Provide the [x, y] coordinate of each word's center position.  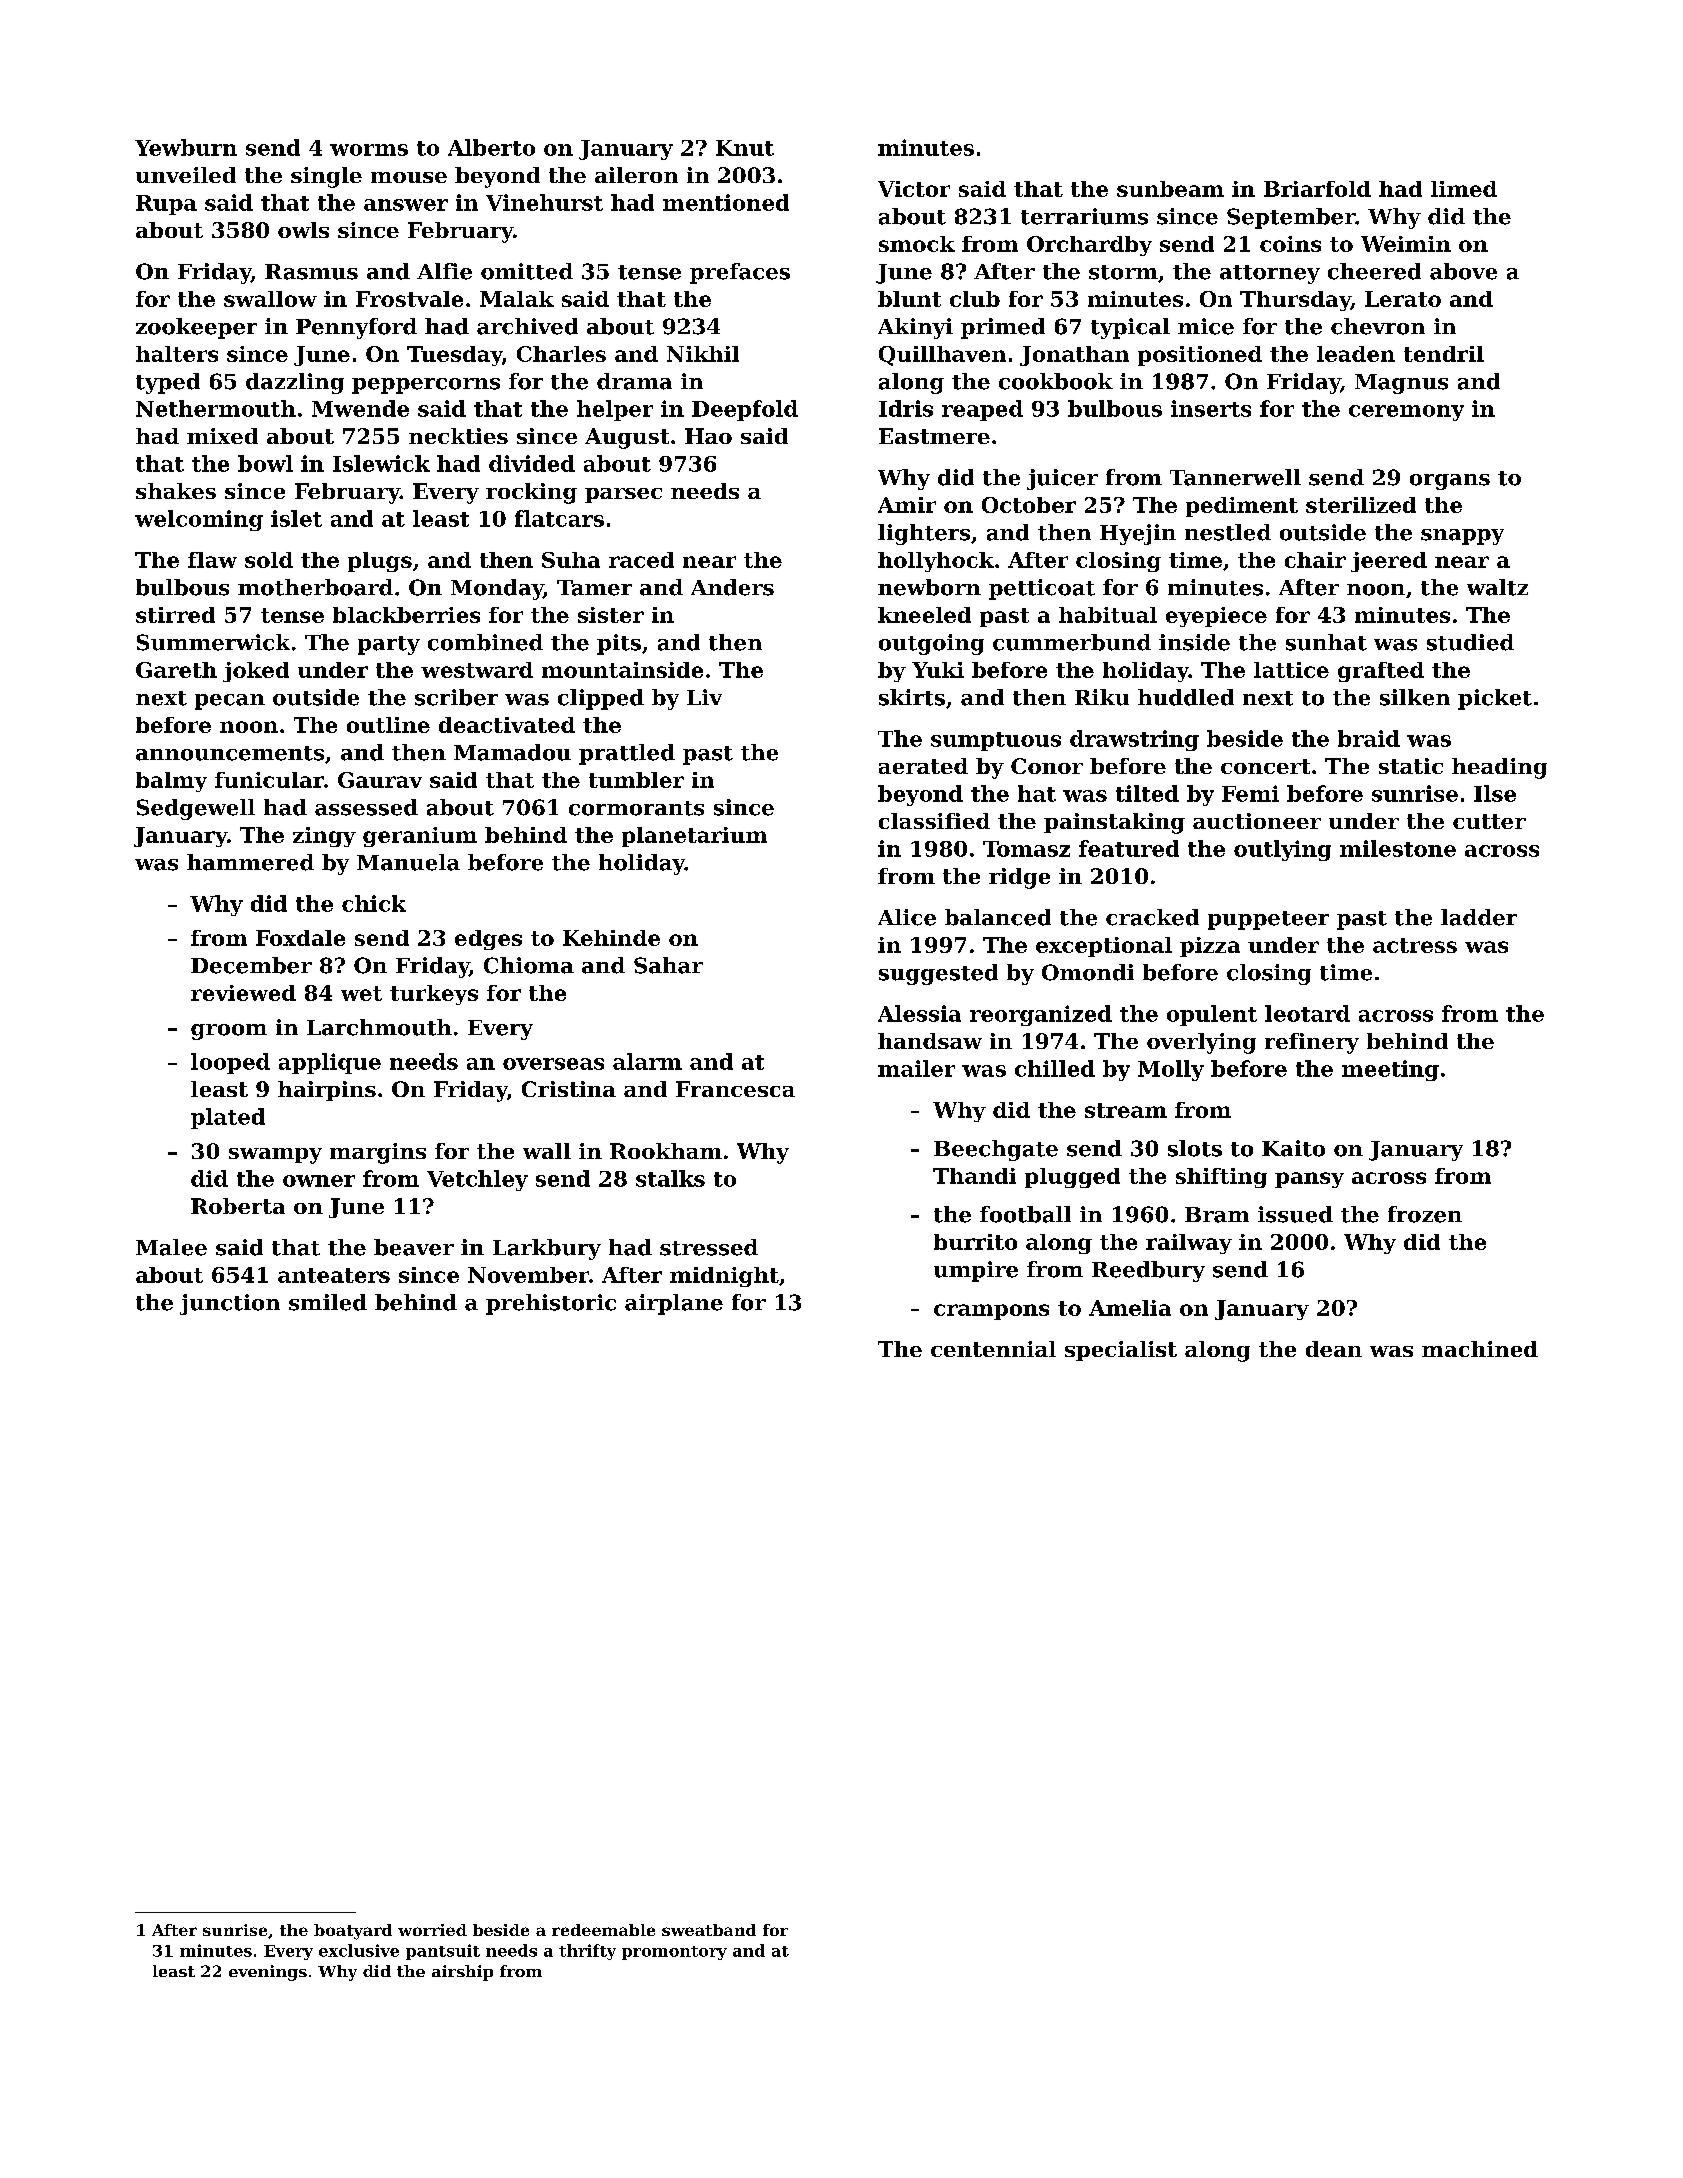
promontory [674, 1953]
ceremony [1406, 413]
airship [462, 1973]
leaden [1356, 354]
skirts [912, 697]
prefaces [740, 273]
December [251, 965]
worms [369, 150]
